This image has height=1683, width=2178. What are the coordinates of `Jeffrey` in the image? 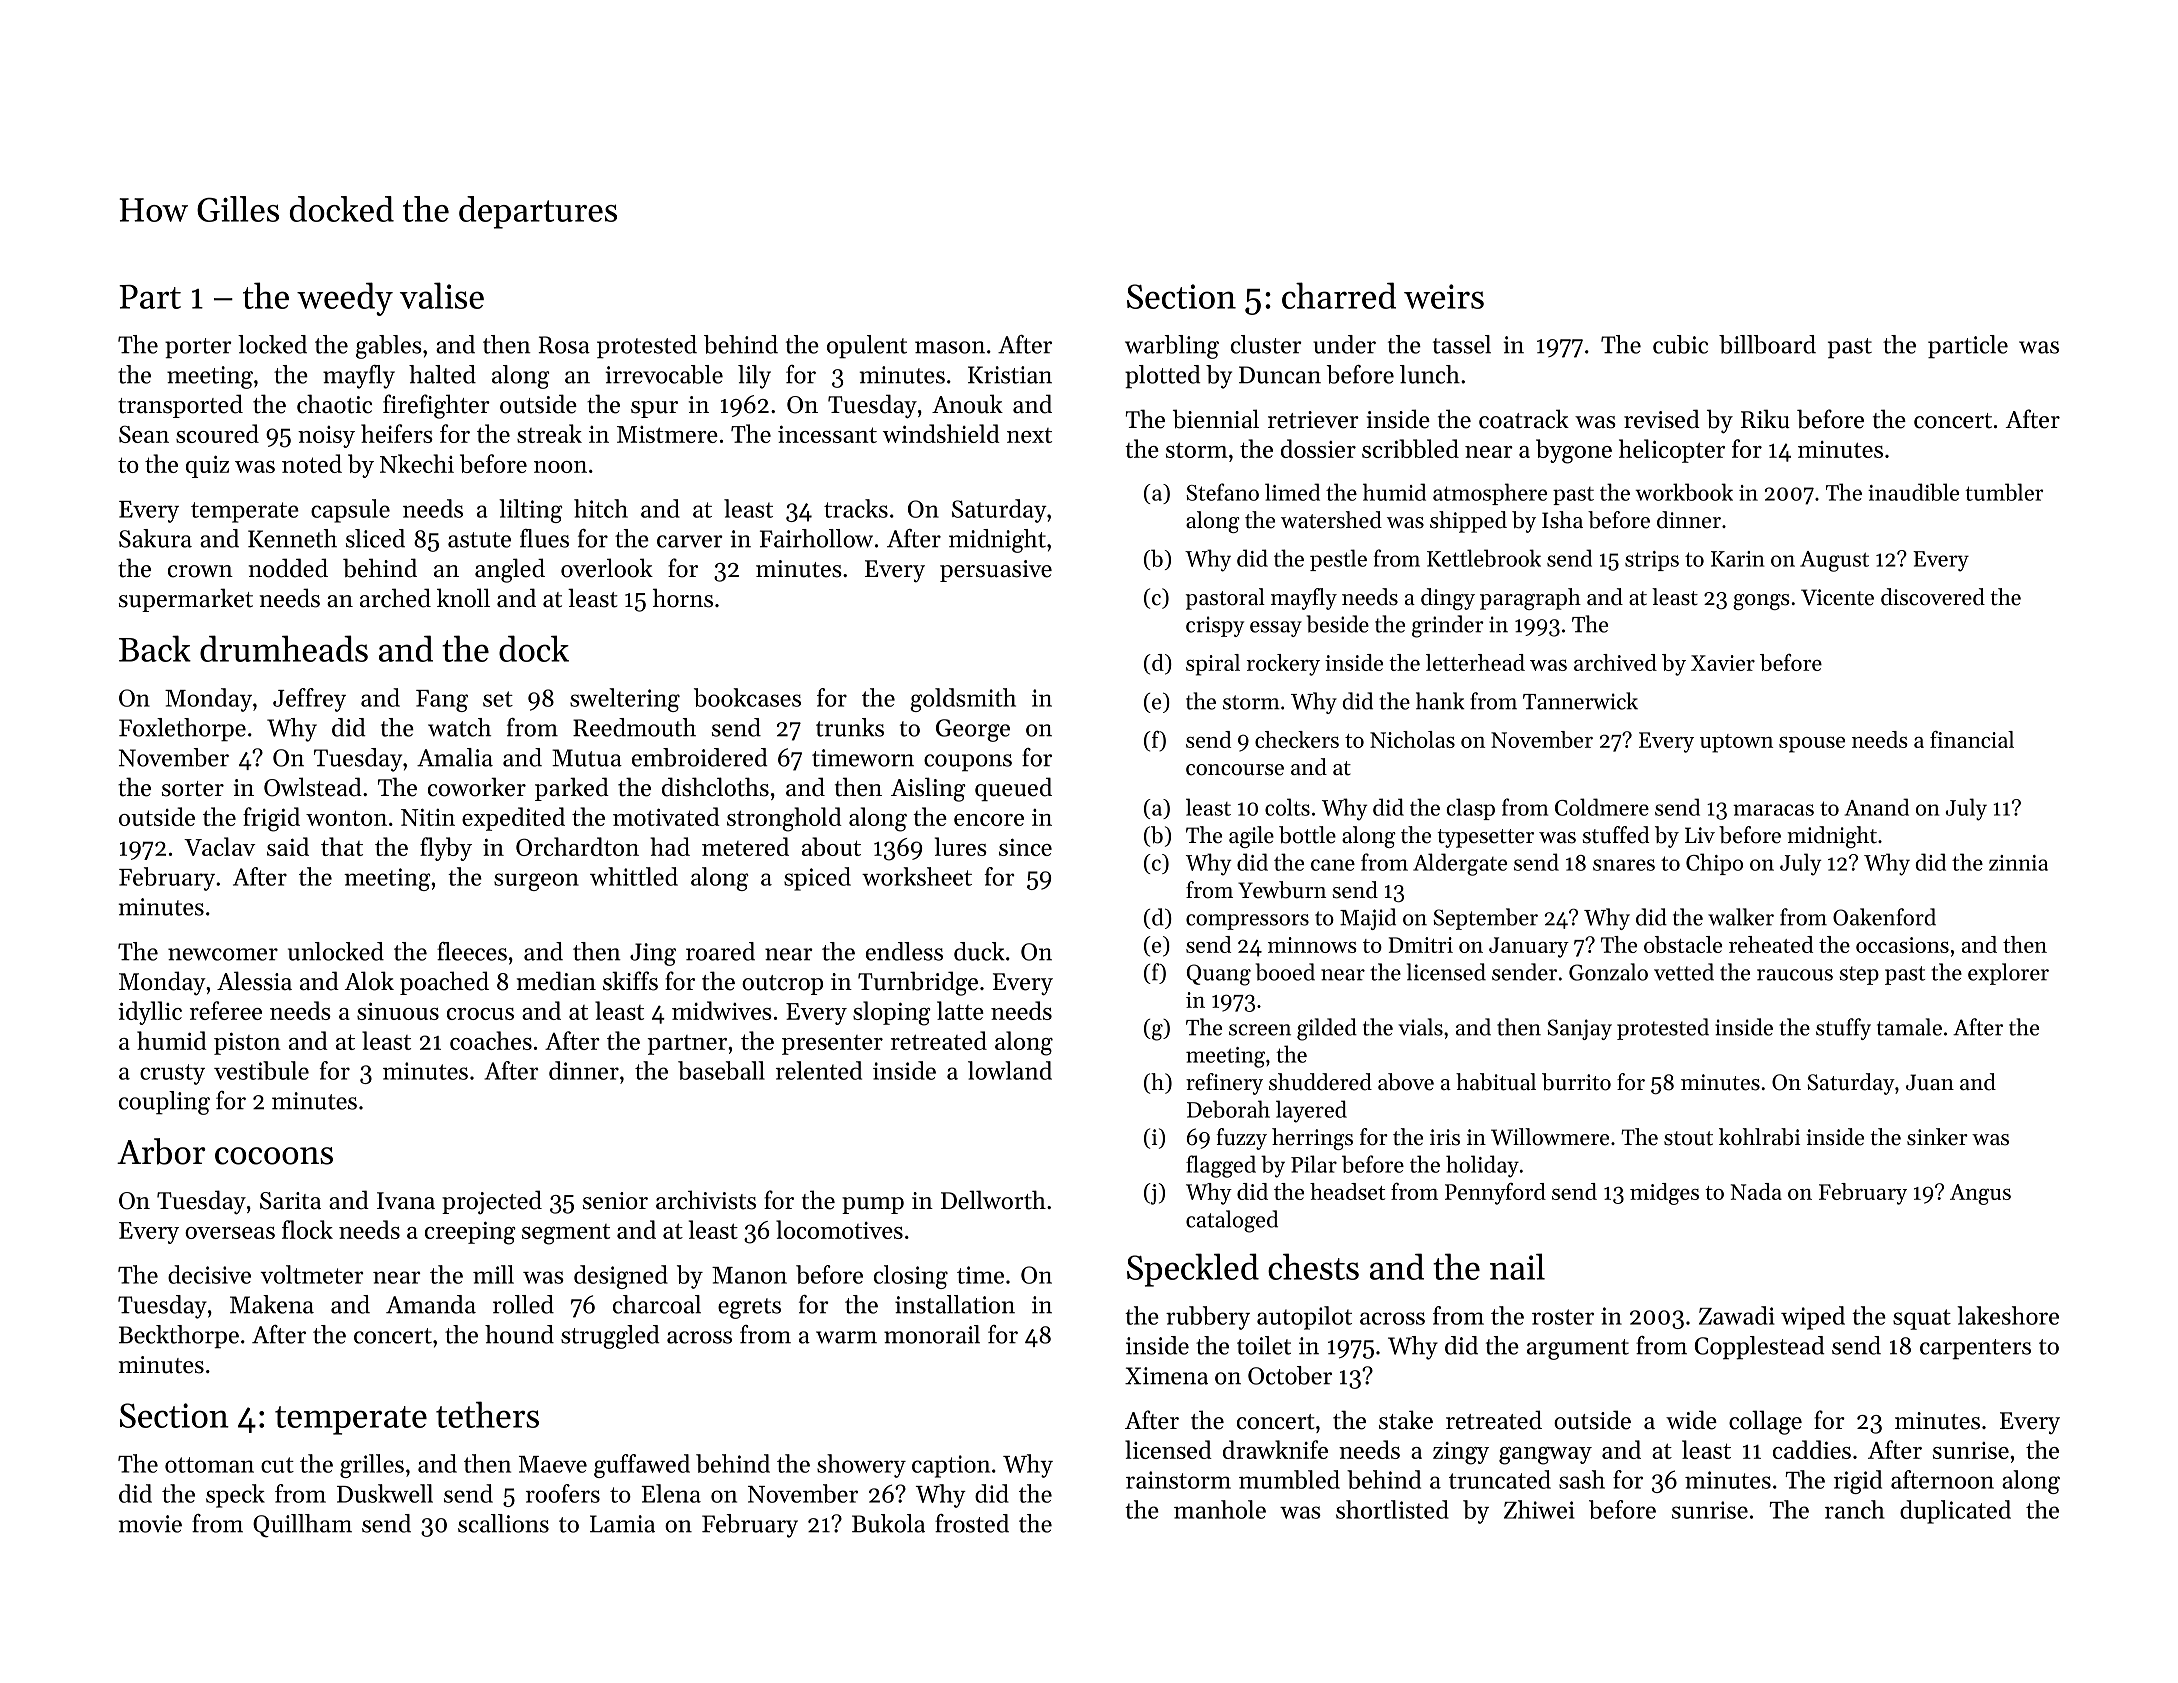 It's located at (309, 700).
